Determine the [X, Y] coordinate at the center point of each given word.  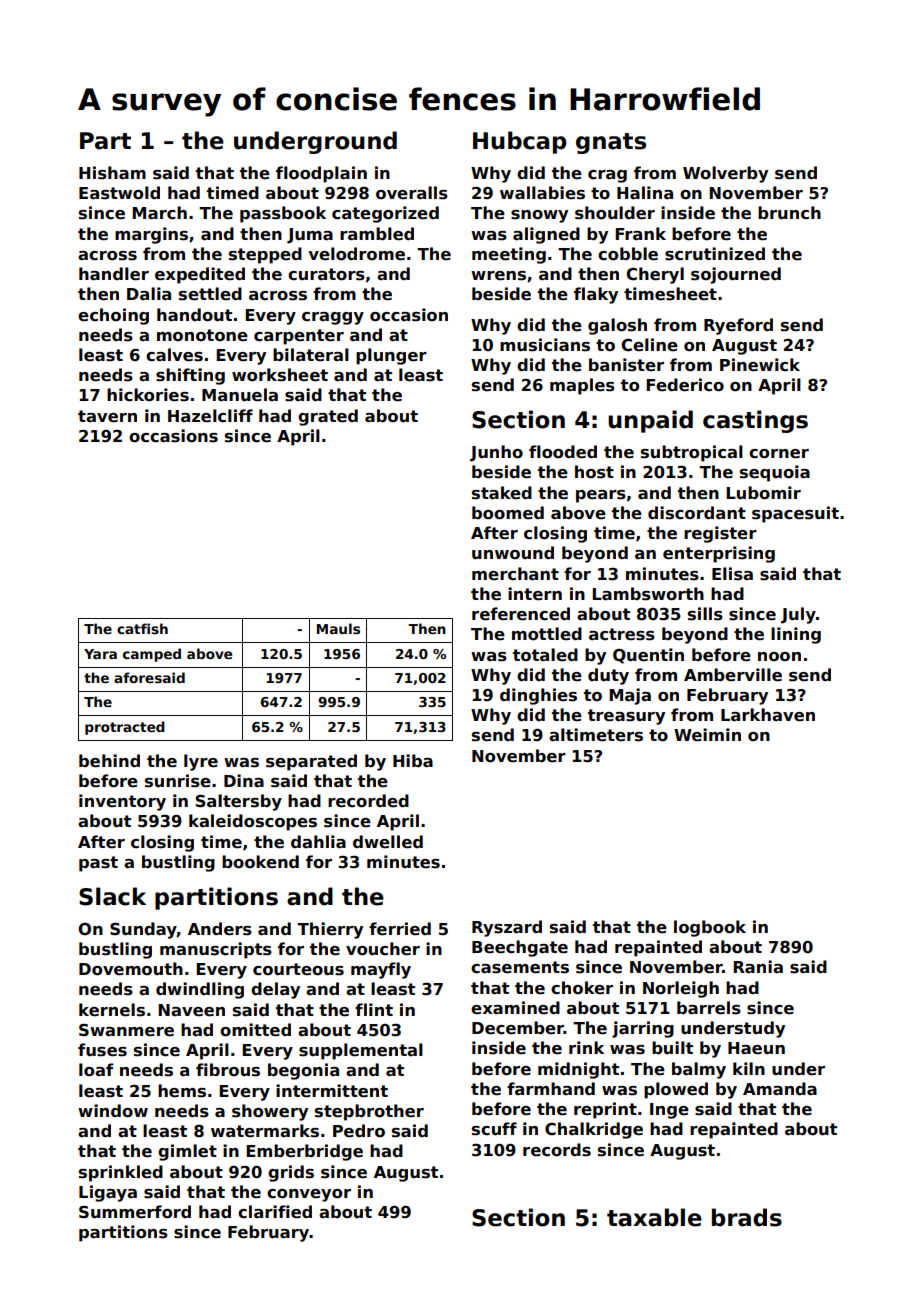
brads [747, 1217]
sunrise [178, 781]
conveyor [309, 1195]
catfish [142, 628]
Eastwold [119, 193]
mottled [547, 634]
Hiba [413, 761]
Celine [649, 345]
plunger [391, 356]
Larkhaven [768, 715]
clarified [275, 1212]
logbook [710, 928]
